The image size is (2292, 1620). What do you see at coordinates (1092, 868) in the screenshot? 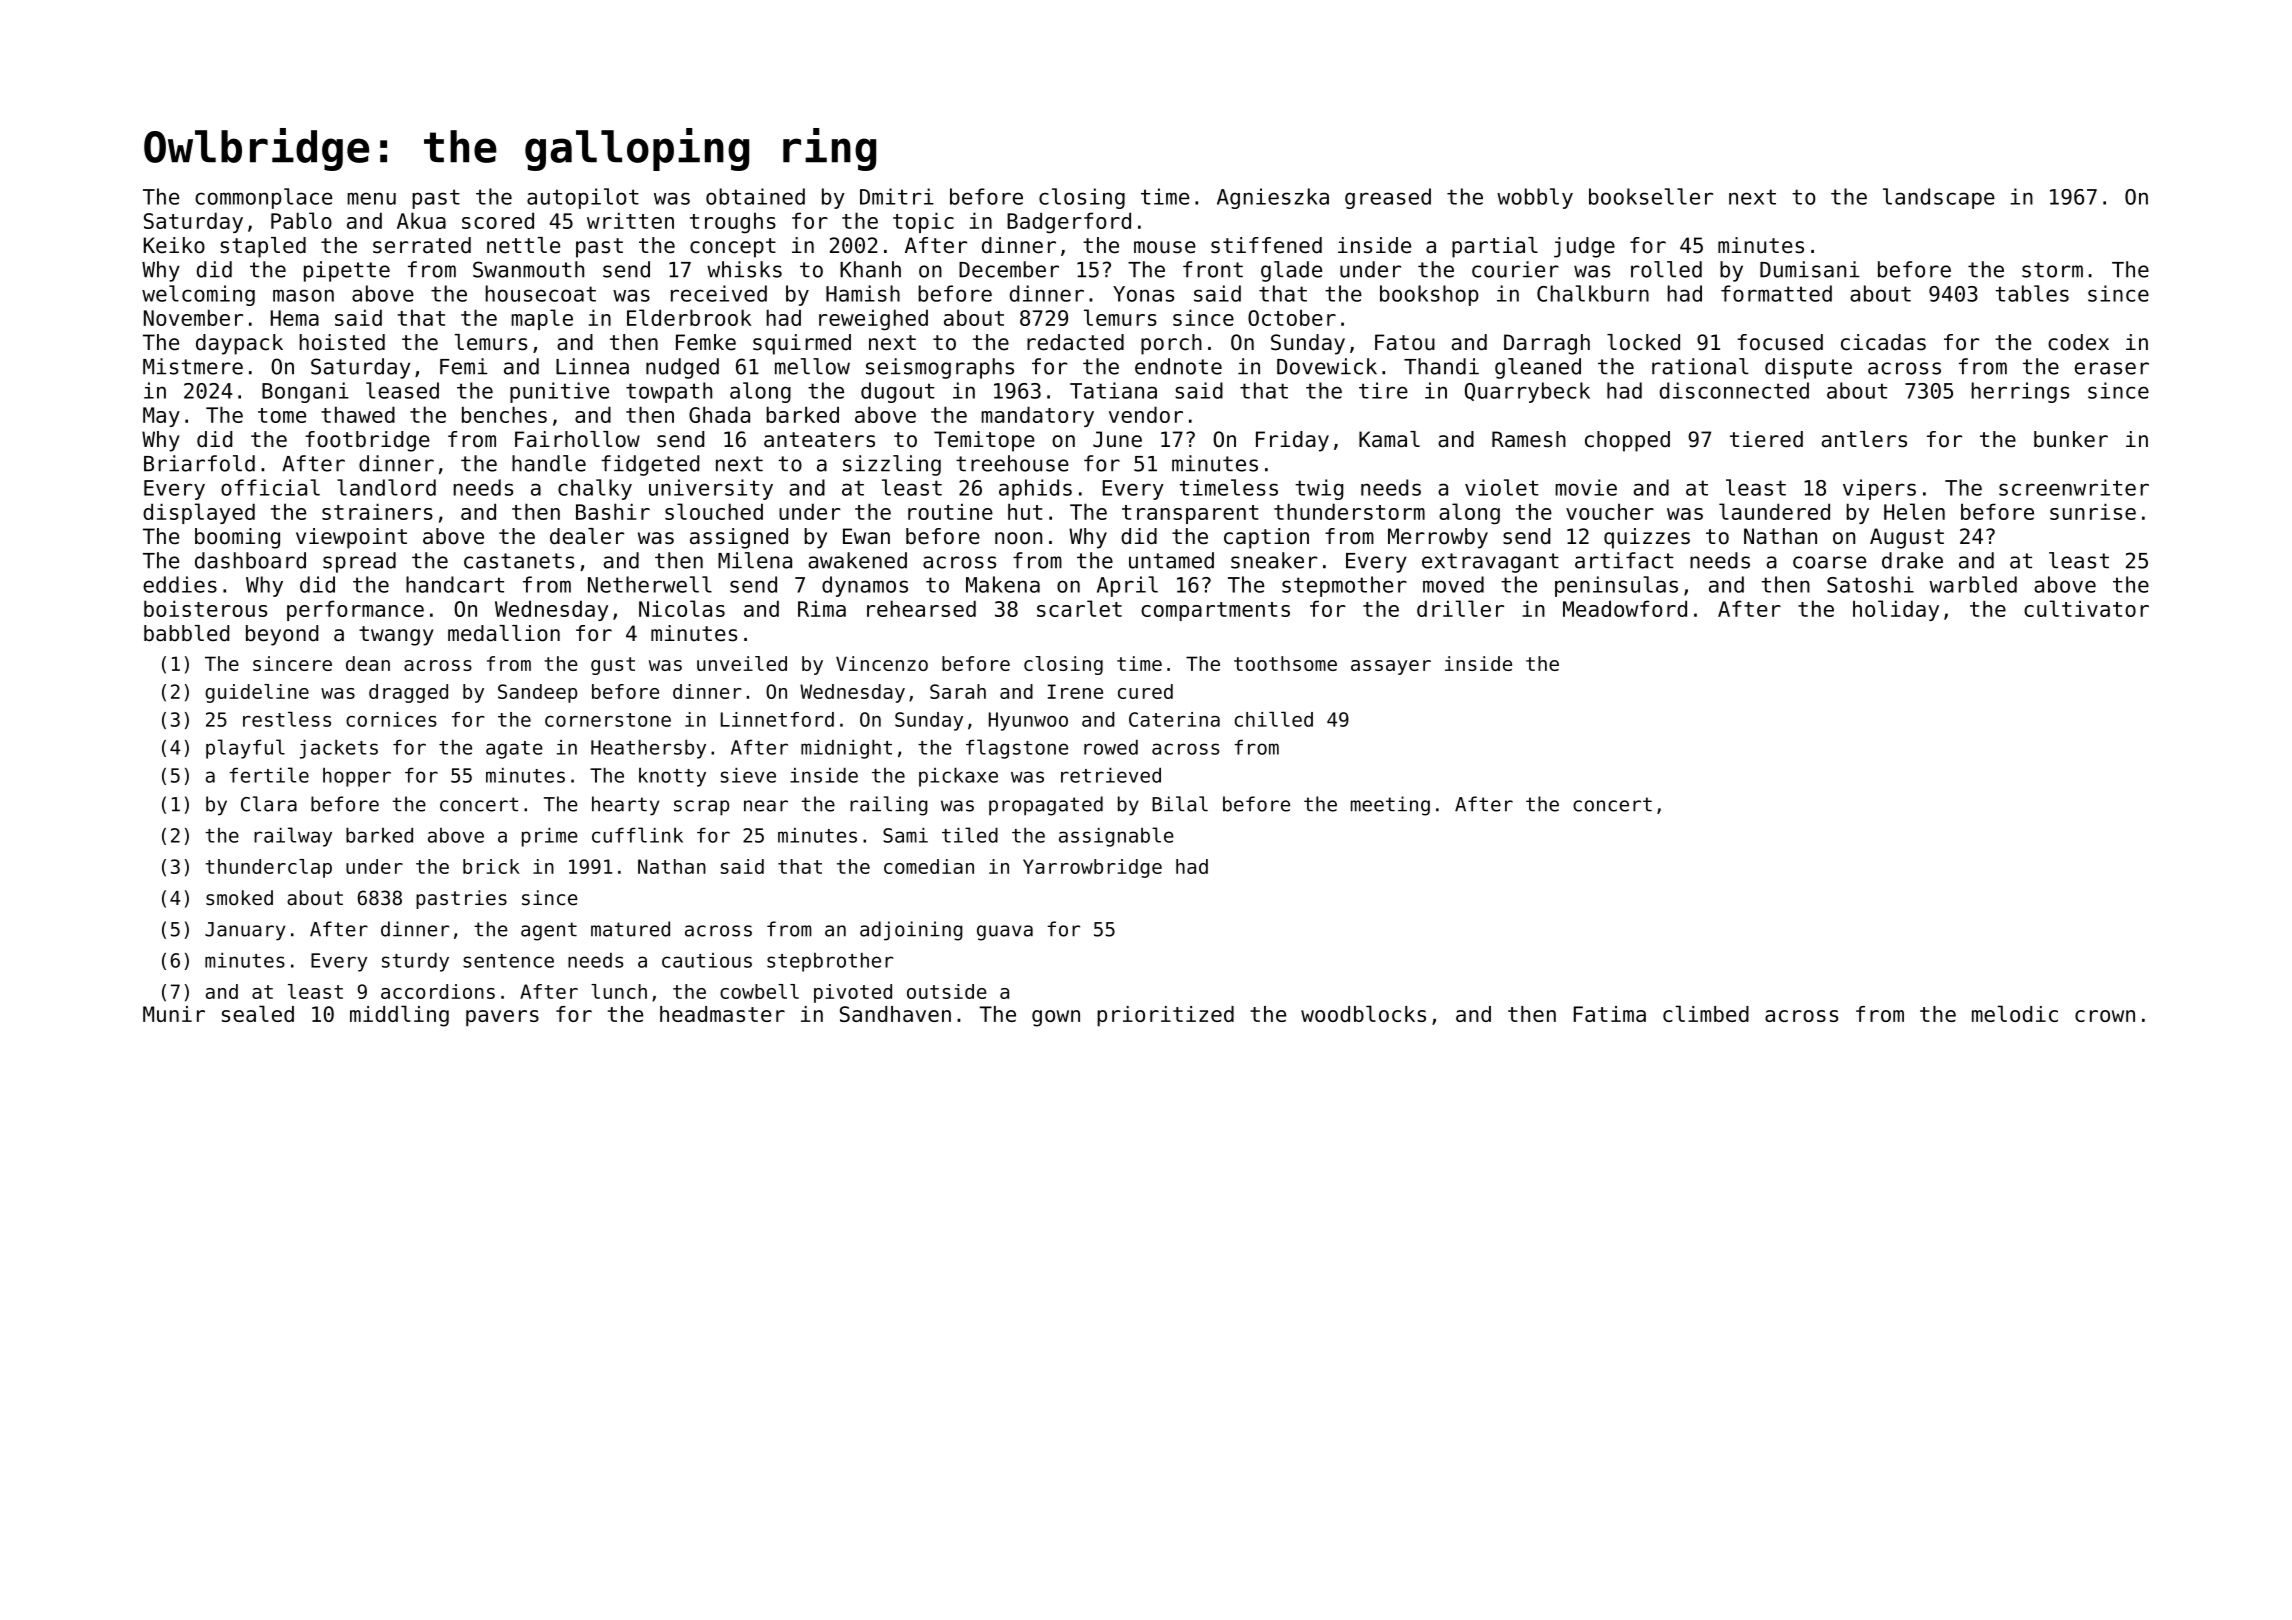
I see `Yarrowbridge` at bounding box center [1092, 868].
